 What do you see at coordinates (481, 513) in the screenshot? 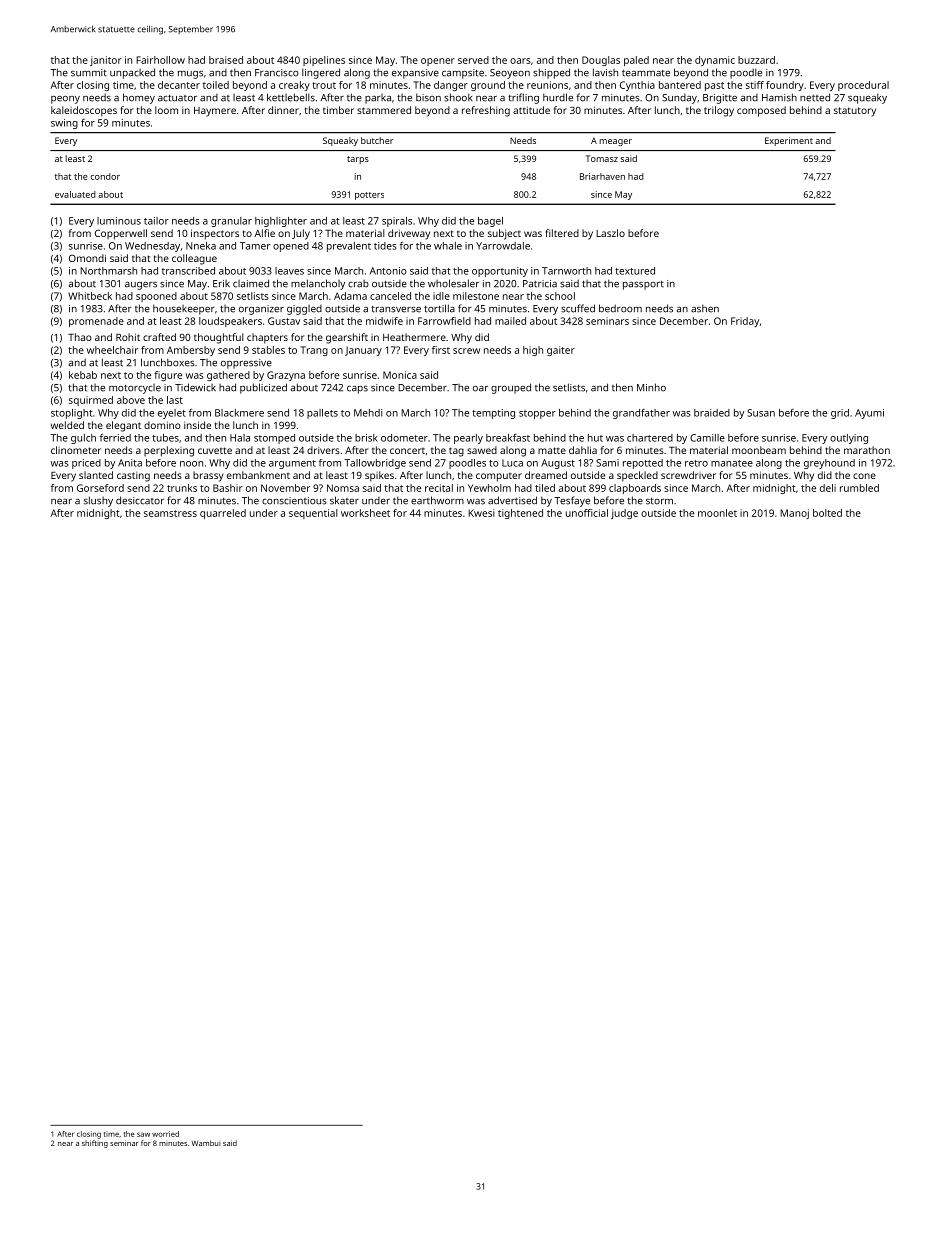
I see `Kwesi` at bounding box center [481, 513].
